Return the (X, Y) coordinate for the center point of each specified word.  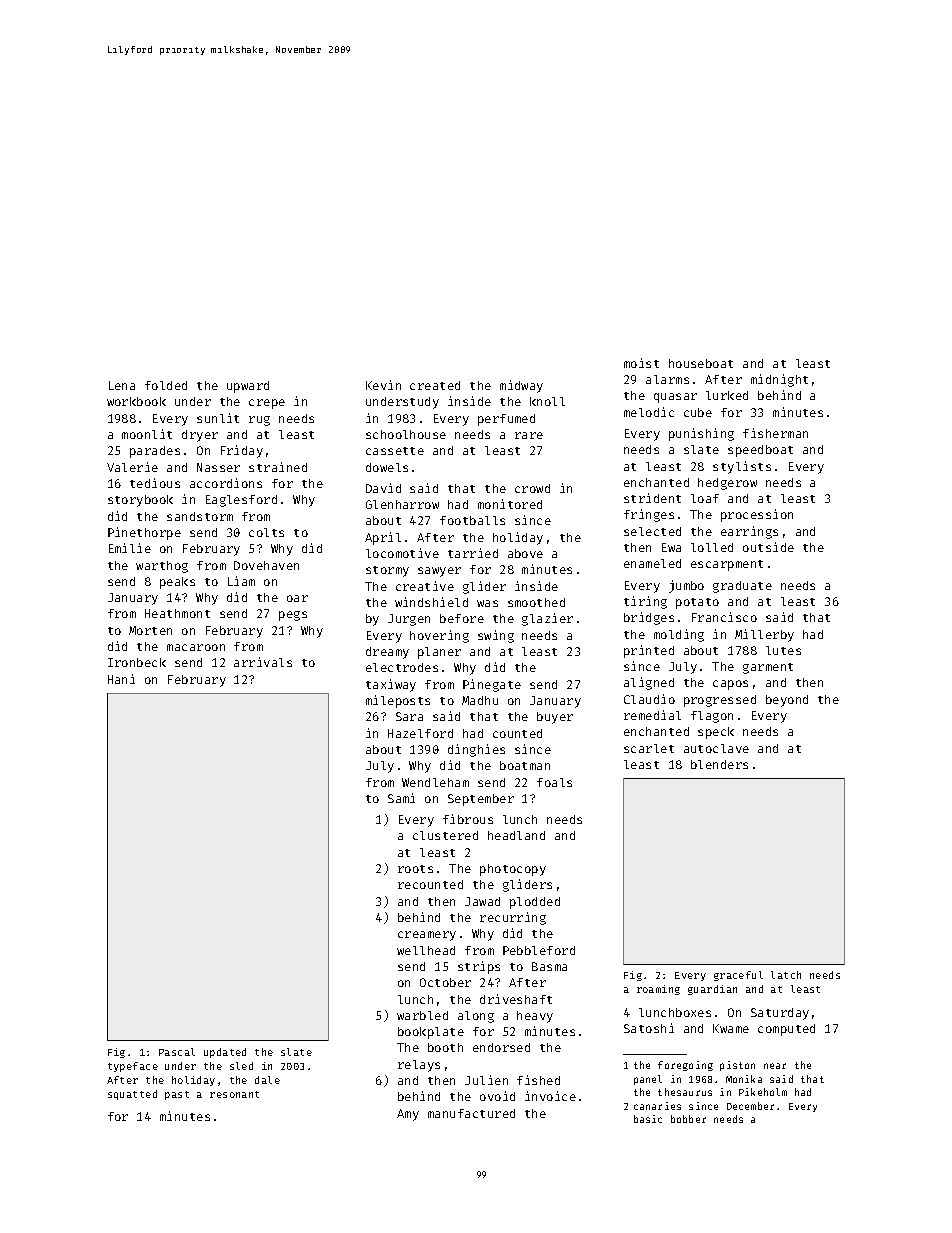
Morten (150, 630)
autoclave (716, 748)
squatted (132, 1095)
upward (248, 387)
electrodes (402, 667)
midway (521, 386)
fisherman (775, 433)
